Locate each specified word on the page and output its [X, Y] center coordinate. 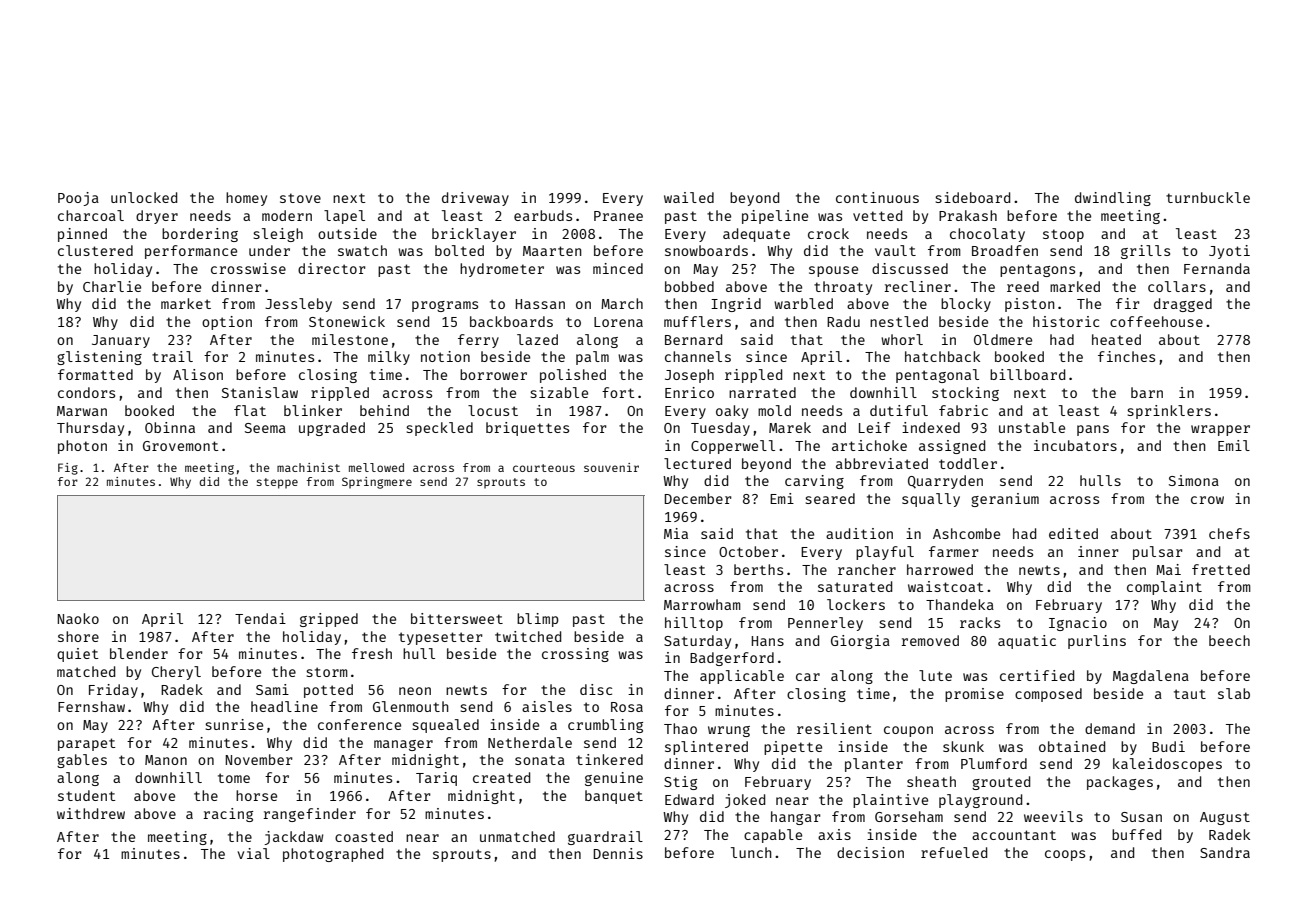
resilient [834, 728]
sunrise [234, 724]
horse [256, 795]
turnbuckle [1208, 197]
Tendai [260, 618]
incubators [1075, 445]
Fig [68, 469]
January [121, 341]
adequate [756, 235]
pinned [82, 235]
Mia [676, 533]
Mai [1168, 569]
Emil [1234, 445]
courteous [544, 468]
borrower [493, 374]
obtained [1072, 746]
